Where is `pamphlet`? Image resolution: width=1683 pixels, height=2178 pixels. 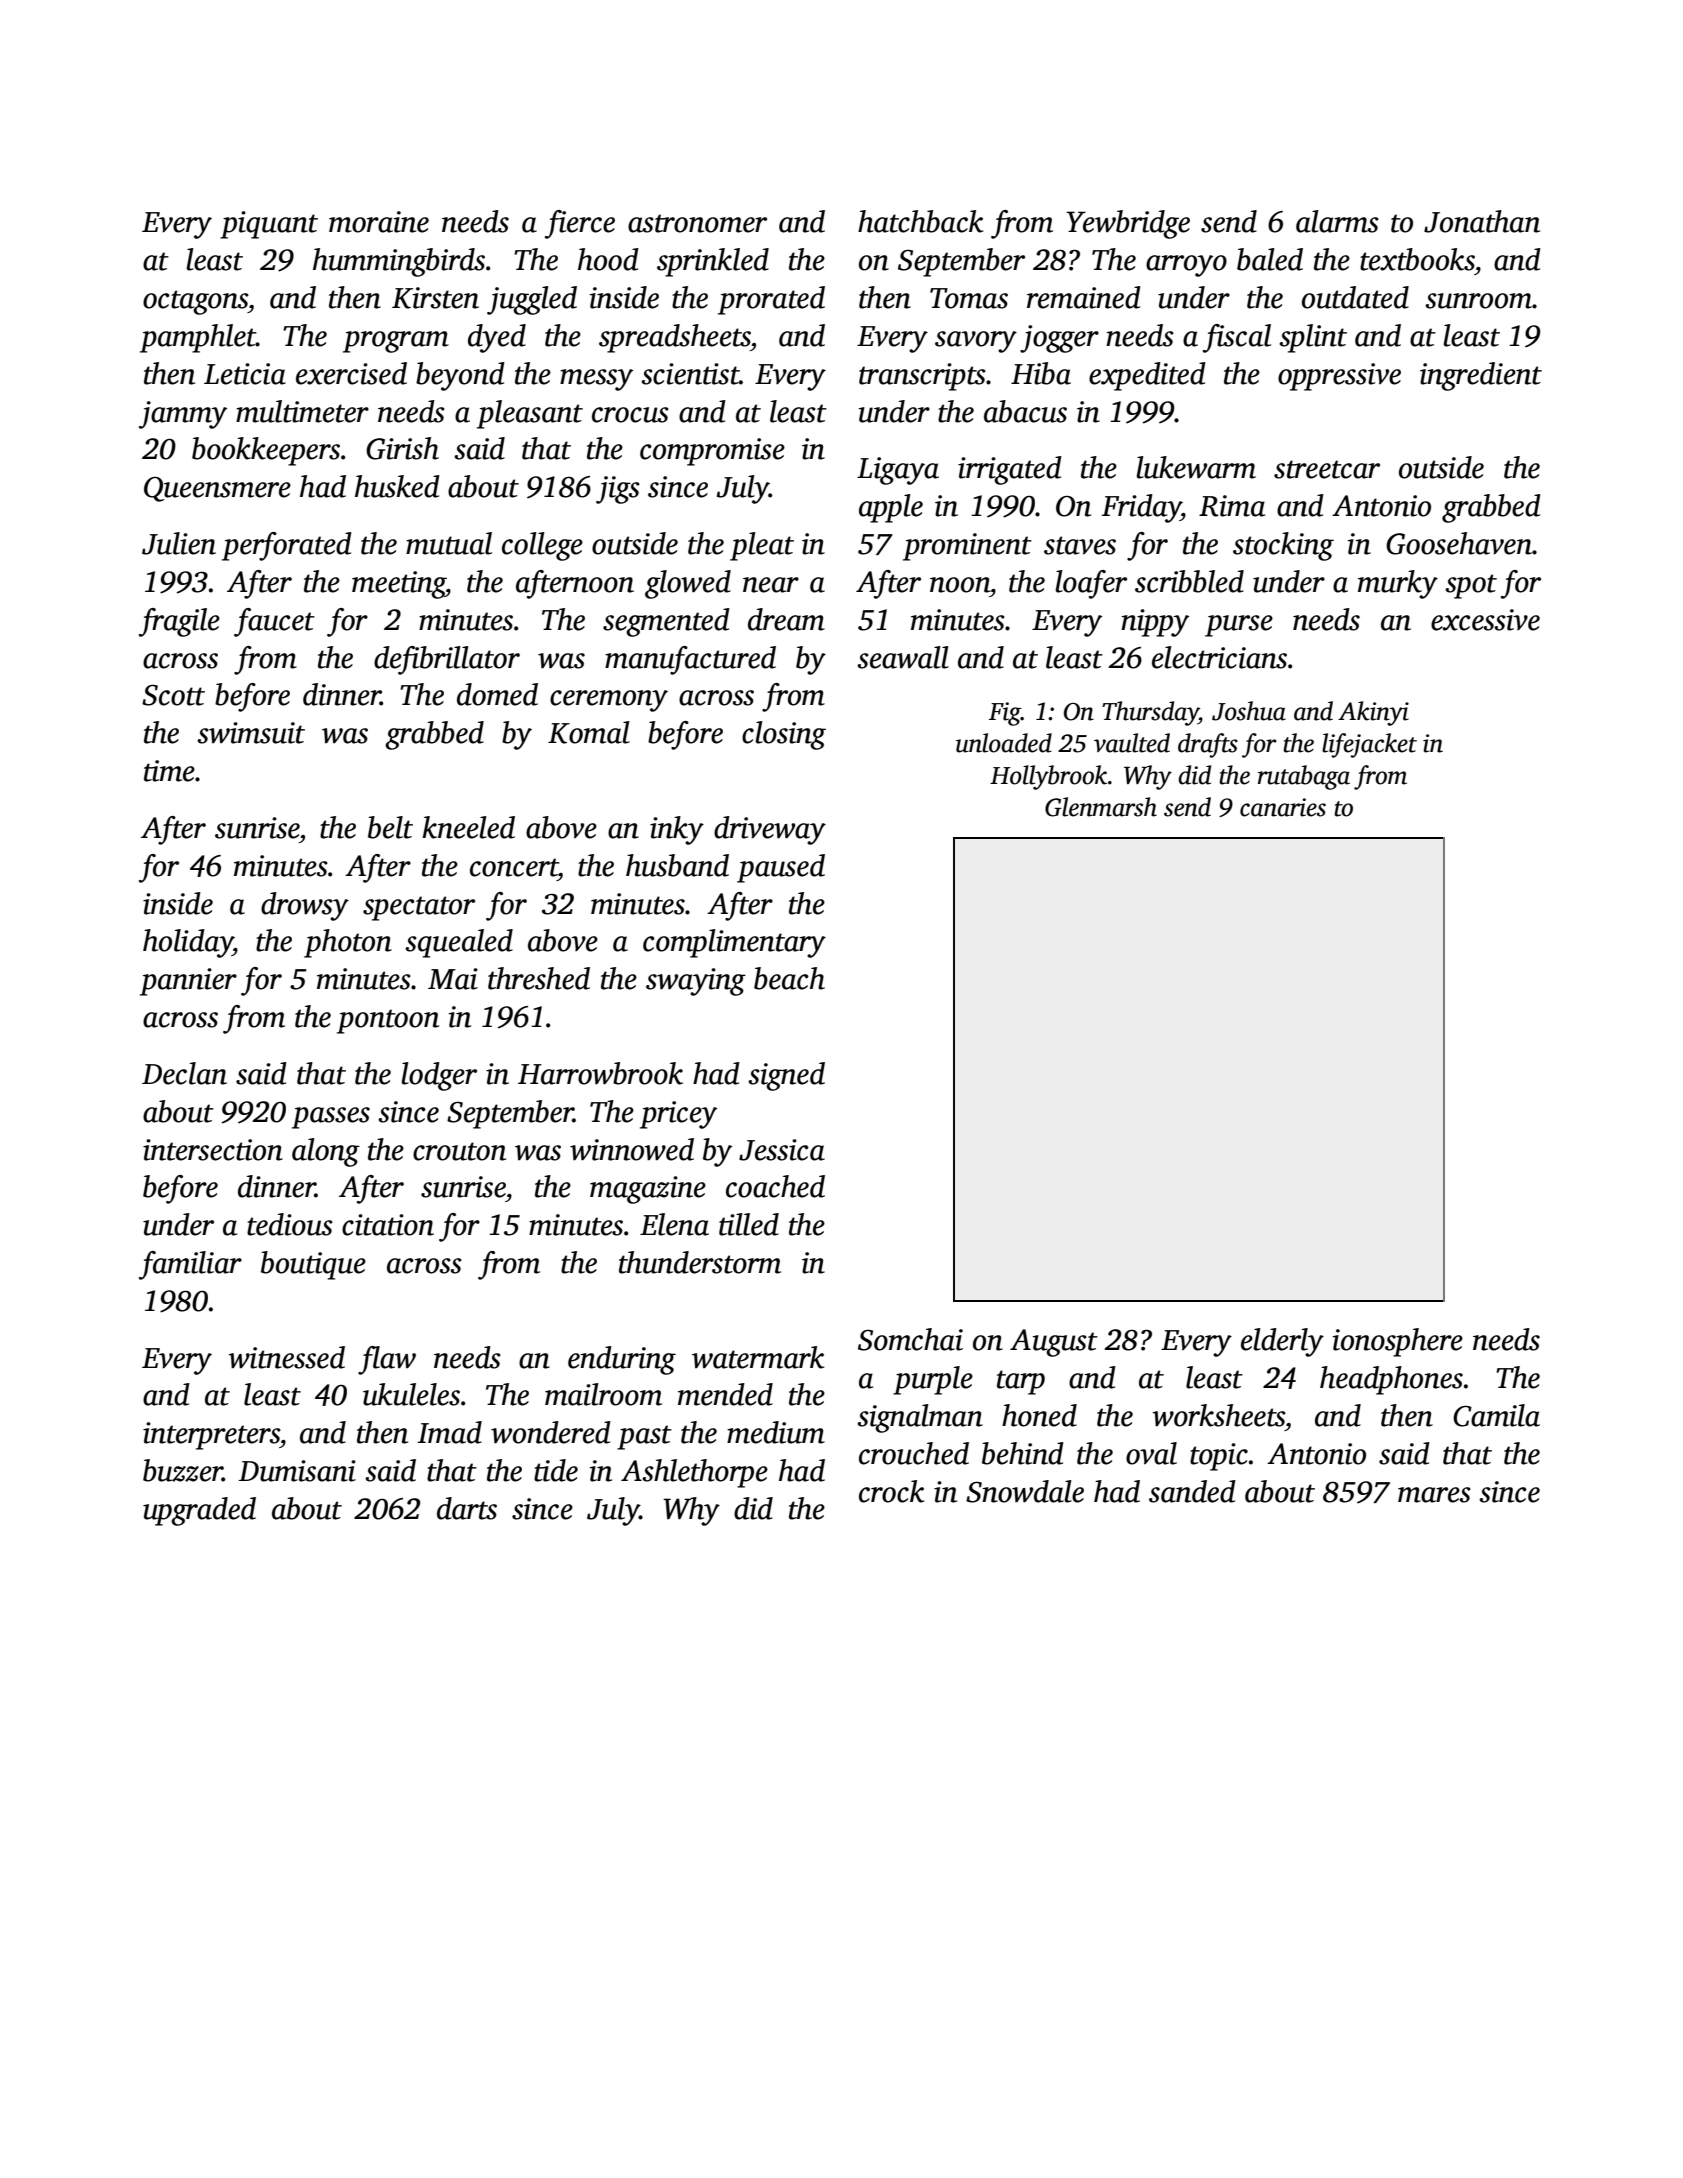 pamphlet is located at coordinates (198, 338).
